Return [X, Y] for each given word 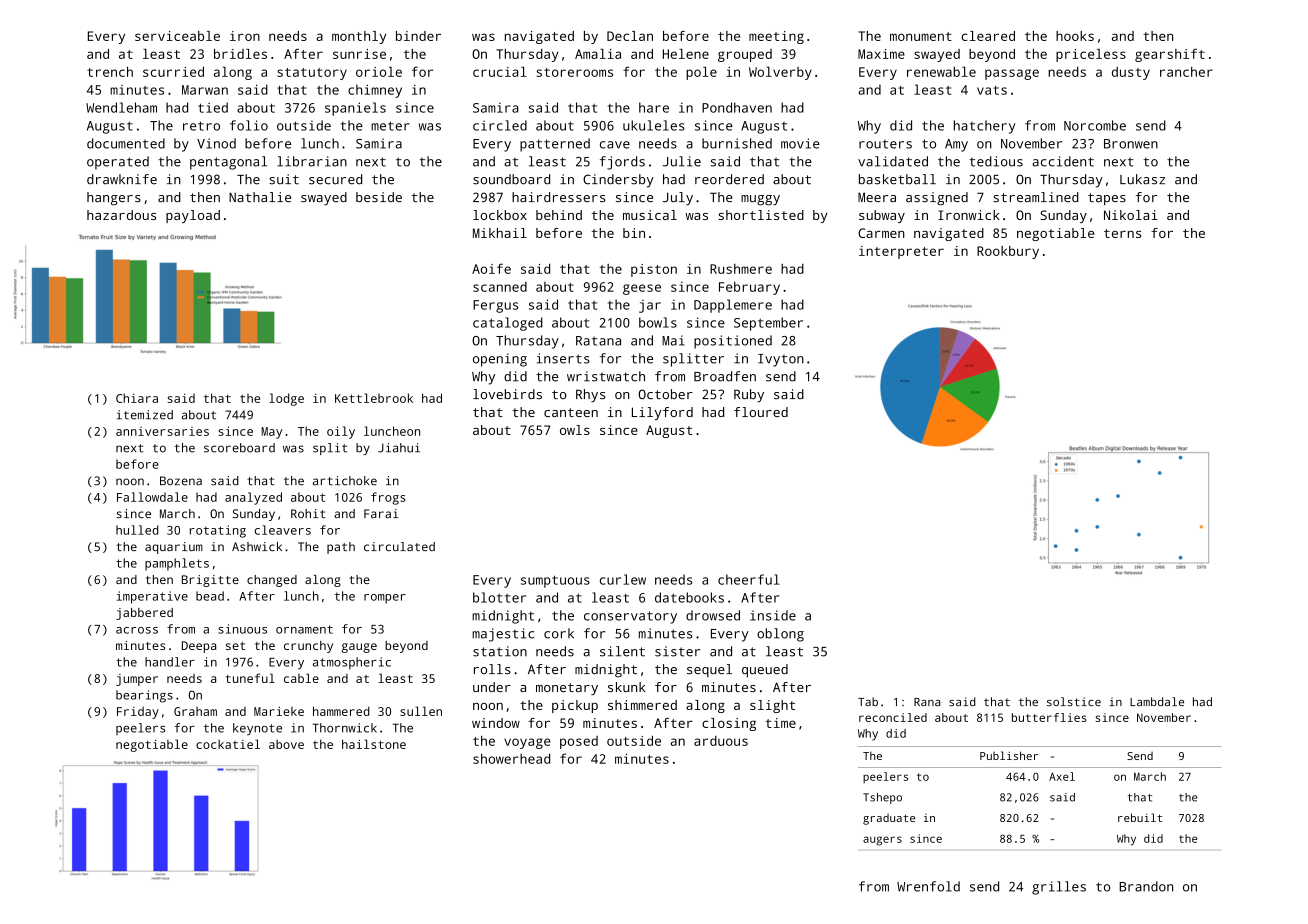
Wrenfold [928, 886]
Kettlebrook [374, 398]
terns [1122, 233]
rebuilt [1140, 817]
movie [800, 143]
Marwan [205, 90]
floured [761, 412]
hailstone [374, 744]
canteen [571, 412]
